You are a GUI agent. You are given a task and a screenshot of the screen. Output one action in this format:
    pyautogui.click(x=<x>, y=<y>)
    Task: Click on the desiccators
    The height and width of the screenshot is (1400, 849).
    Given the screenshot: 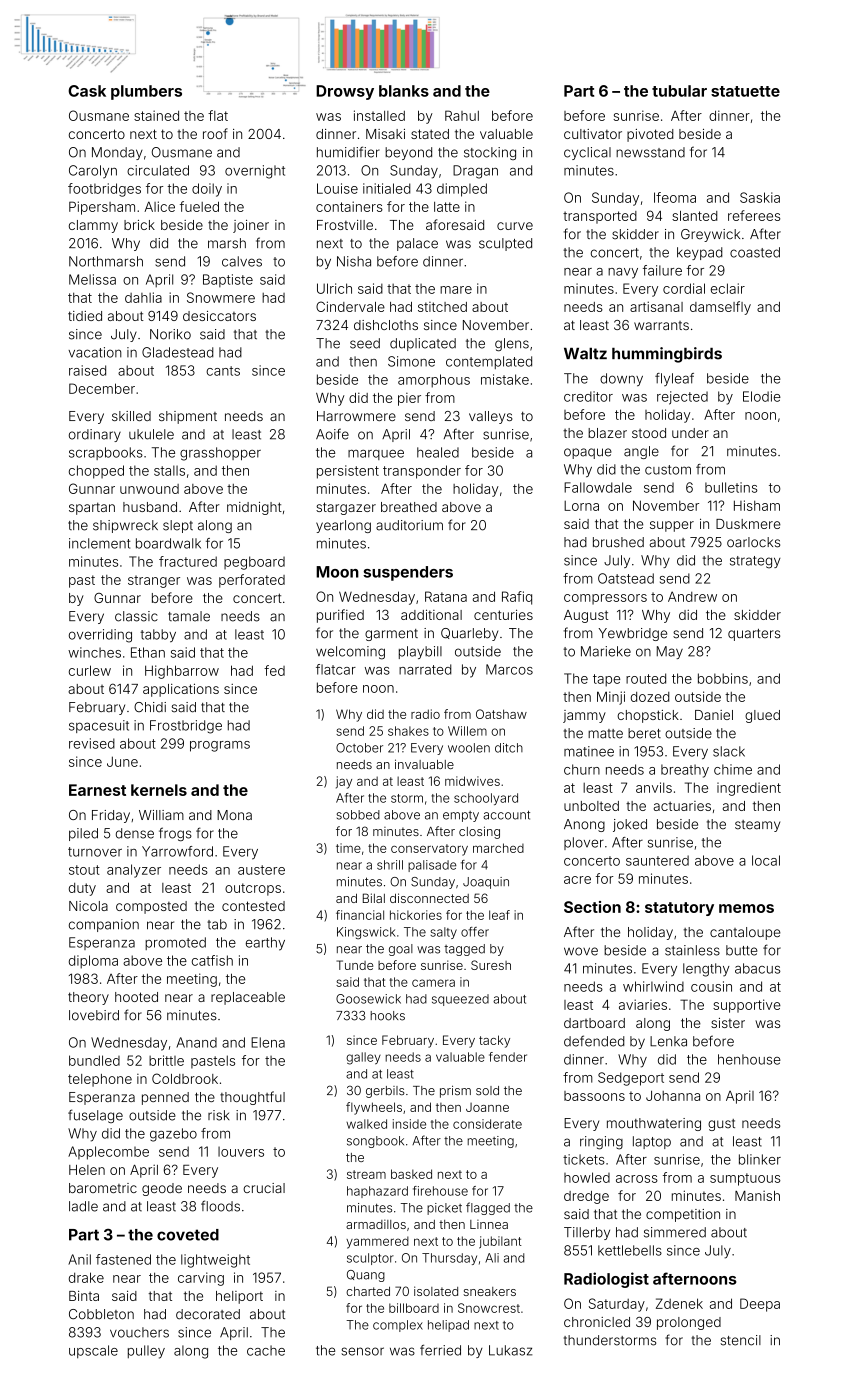 What is the action you would take?
    pyautogui.click(x=219, y=316)
